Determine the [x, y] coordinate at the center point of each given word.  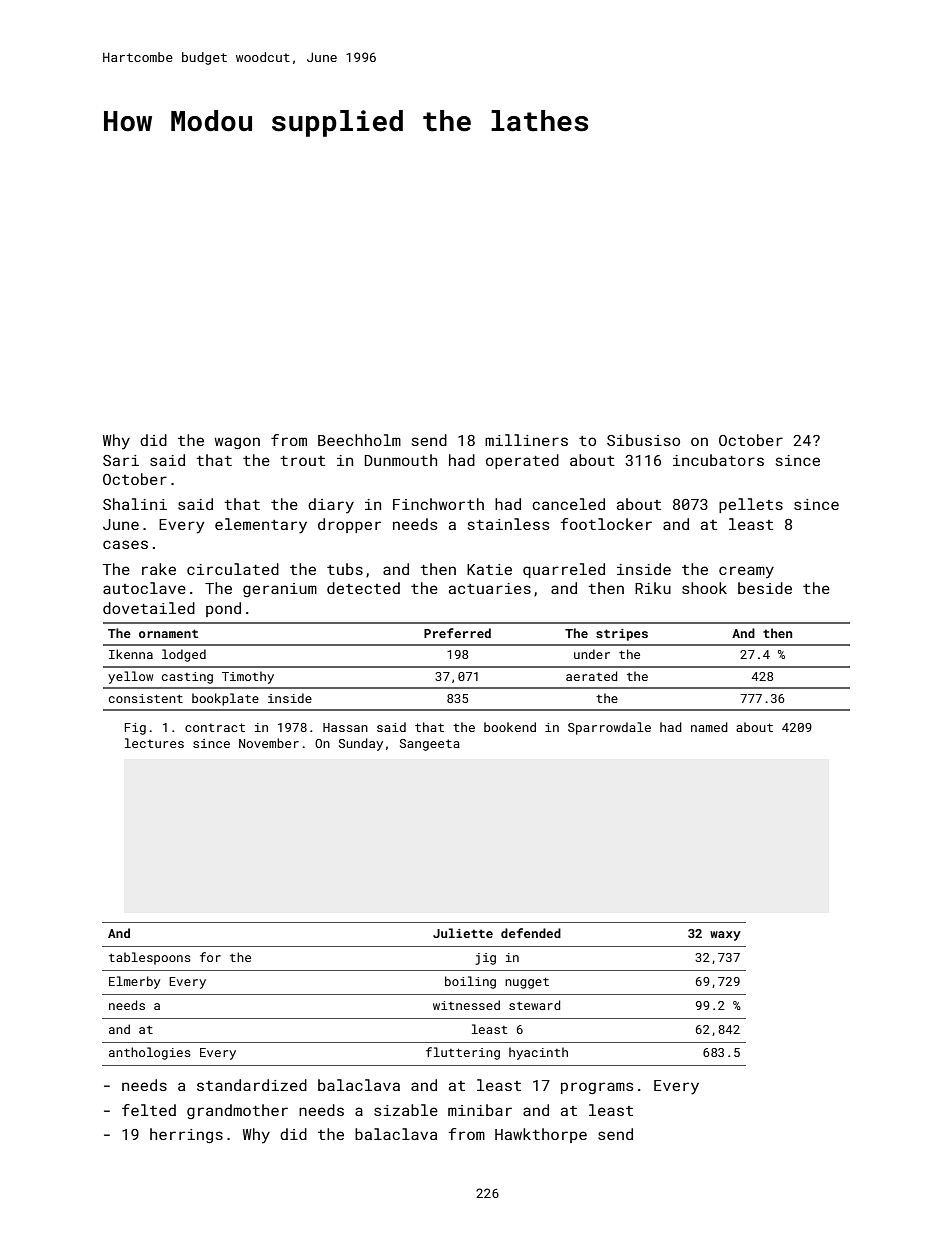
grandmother [237, 1111]
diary [331, 506]
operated [522, 461]
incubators [718, 460]
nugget [527, 983]
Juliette [463, 933]
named [709, 727]
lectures [154, 743]
